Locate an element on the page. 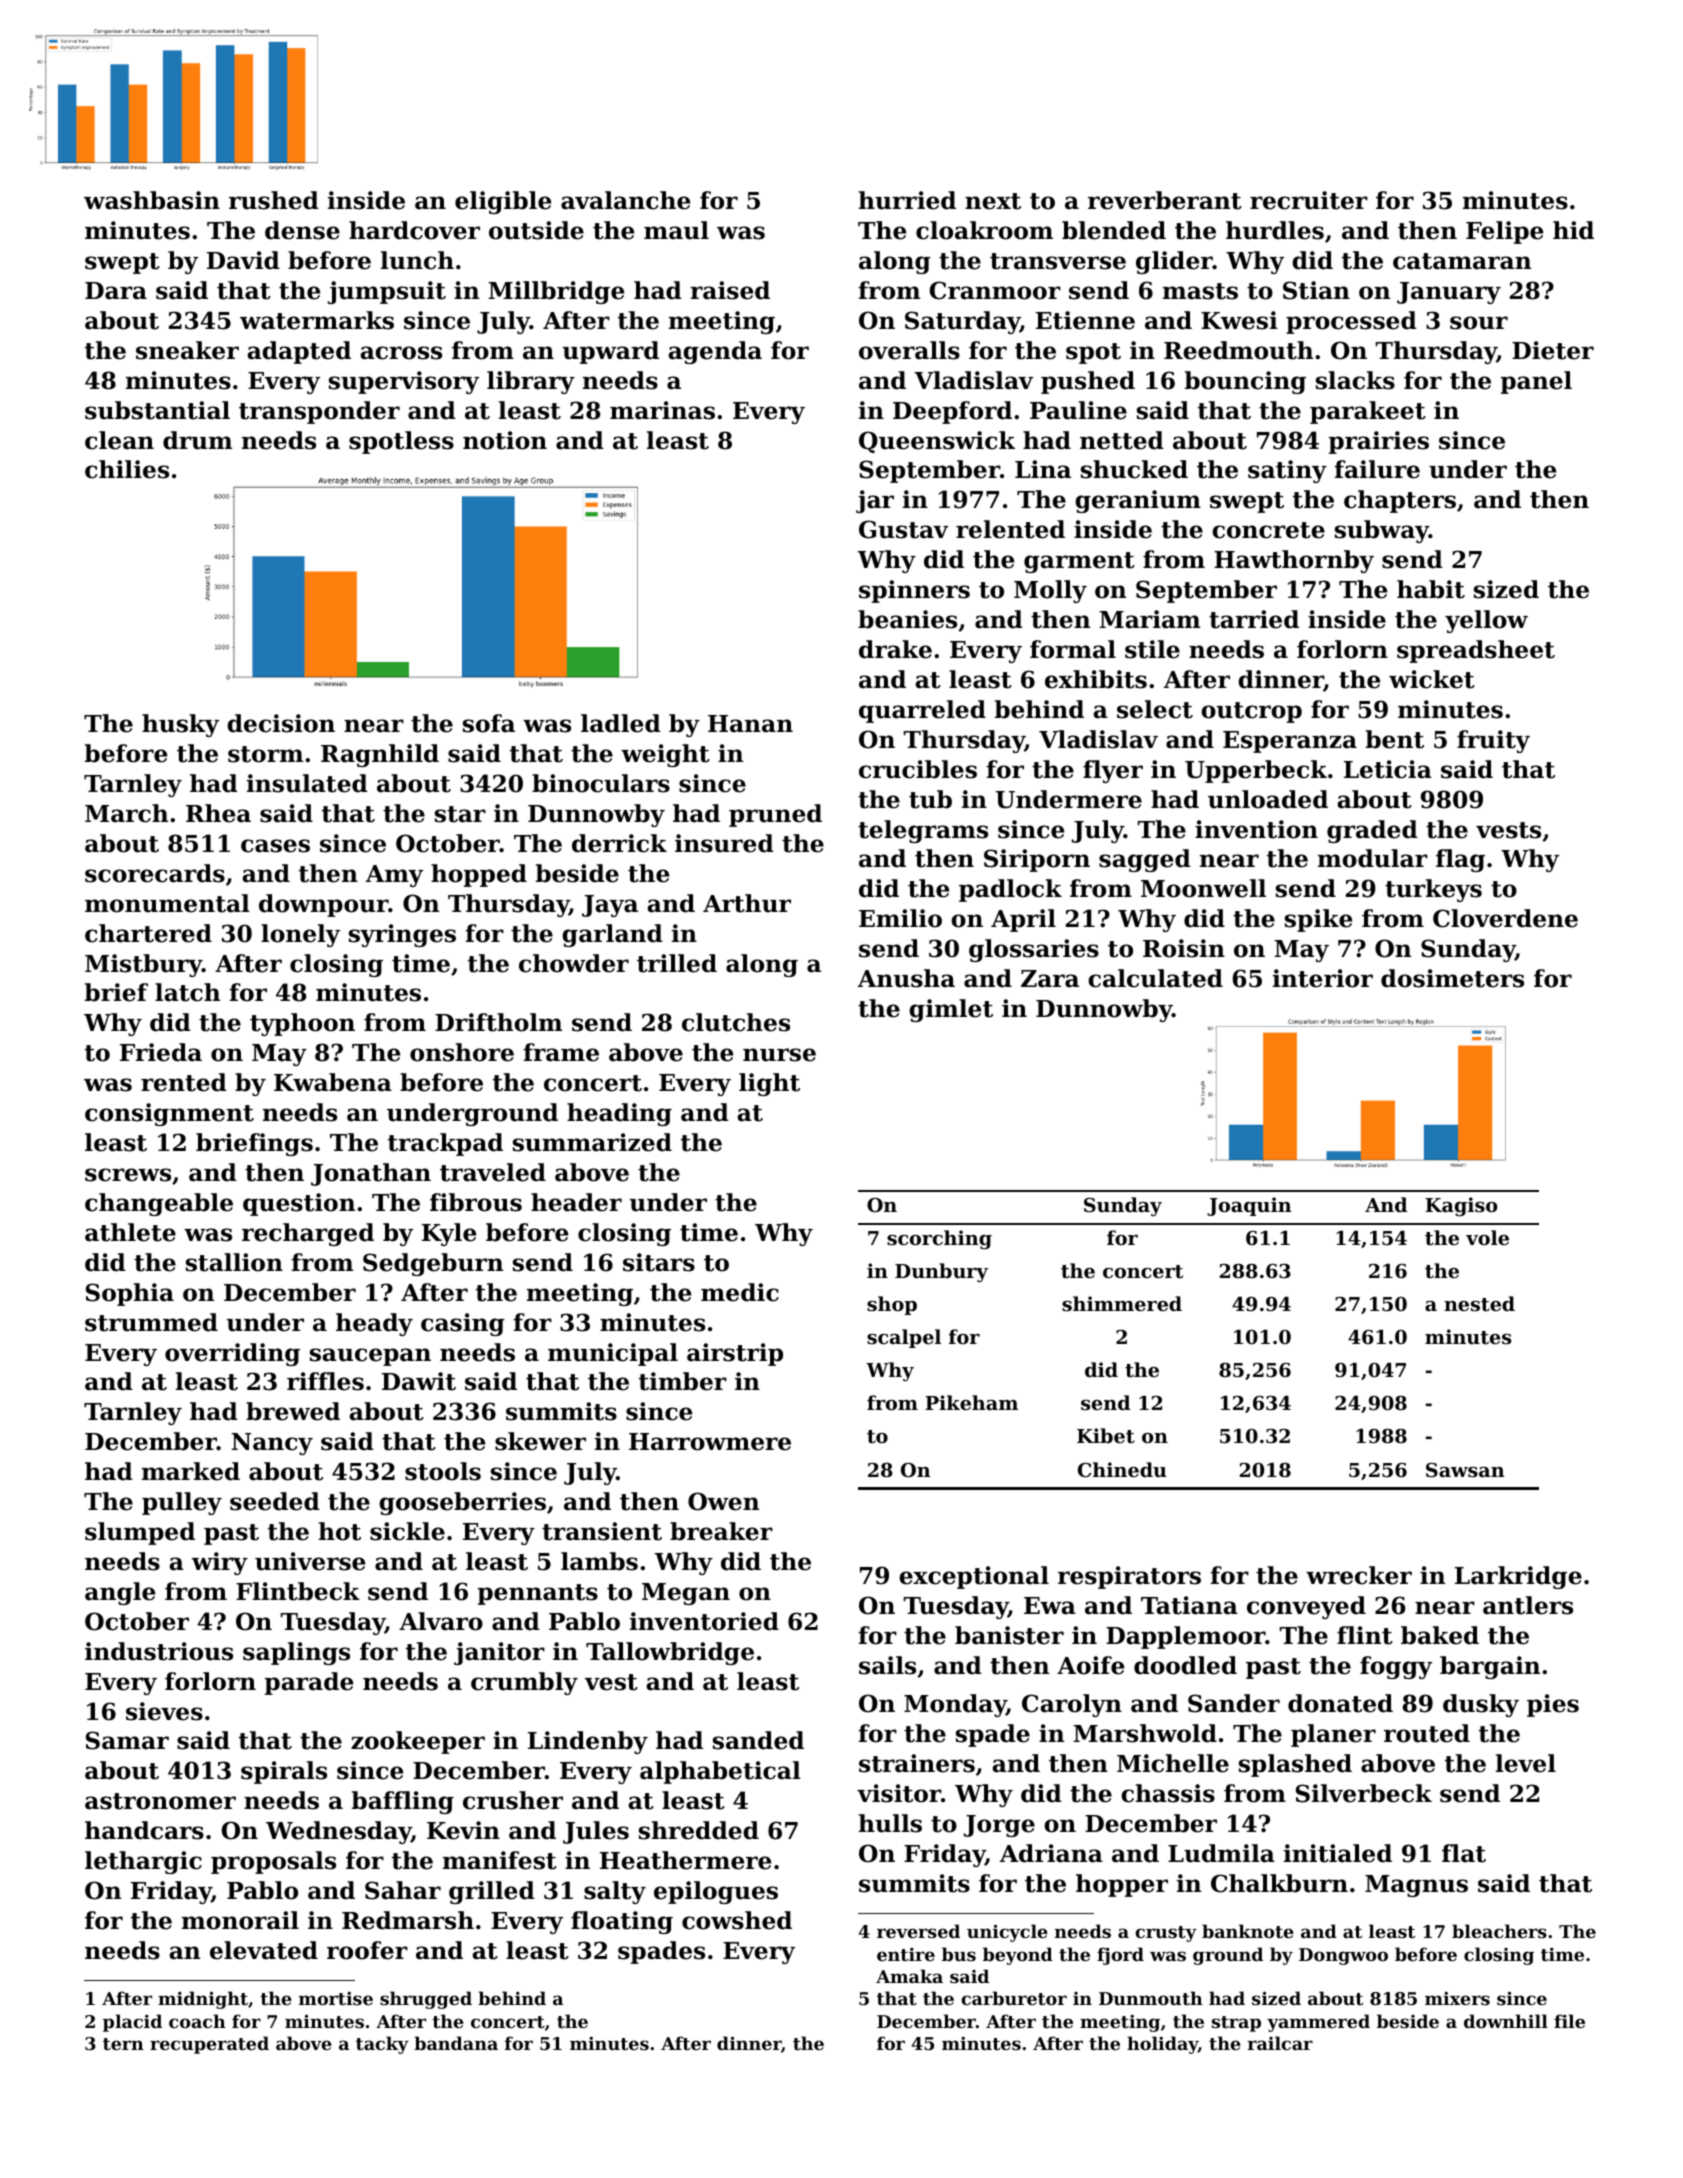 This document has height=2178, width=1683. hid is located at coordinates (1573, 230).
